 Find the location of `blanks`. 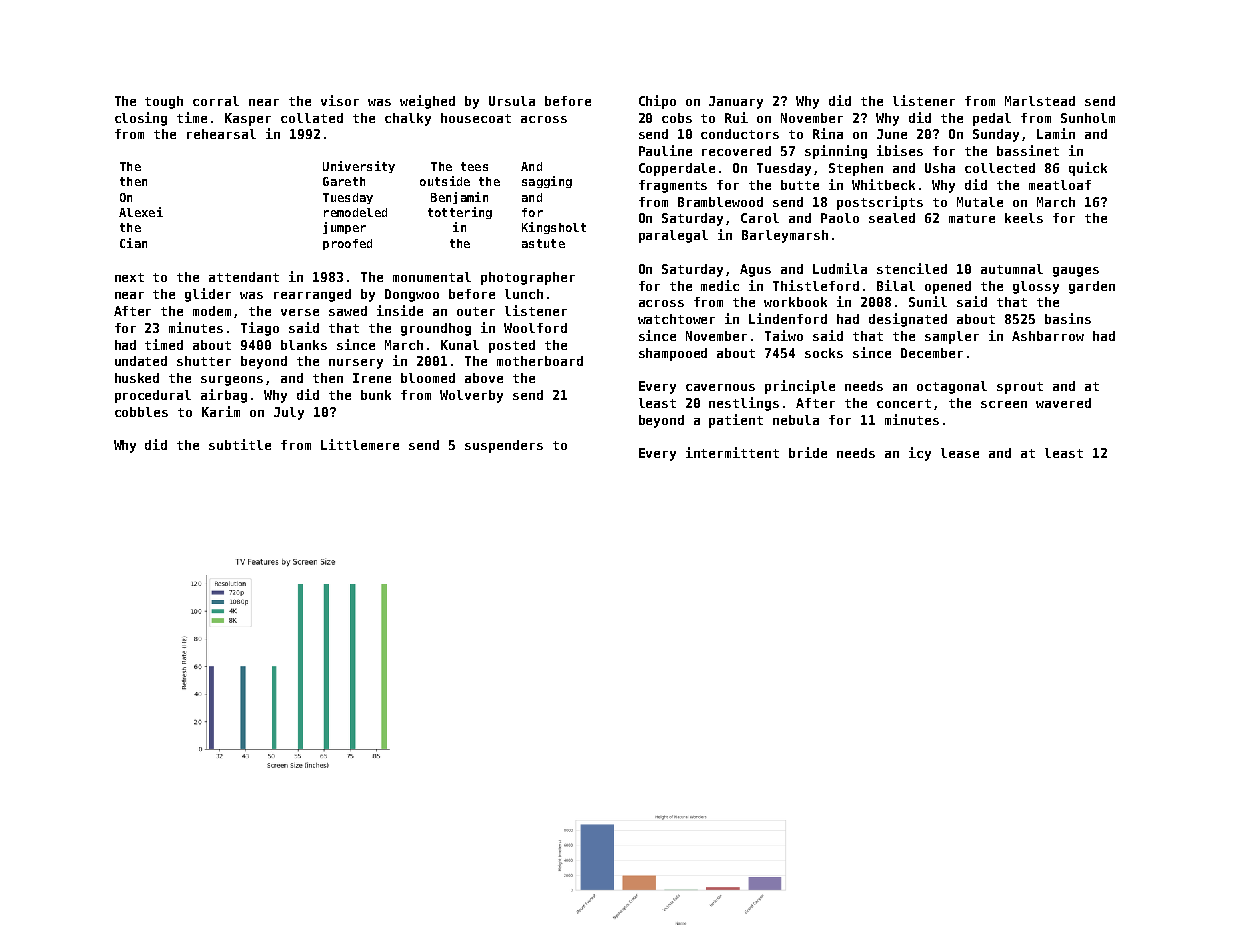

blanks is located at coordinates (304, 345).
